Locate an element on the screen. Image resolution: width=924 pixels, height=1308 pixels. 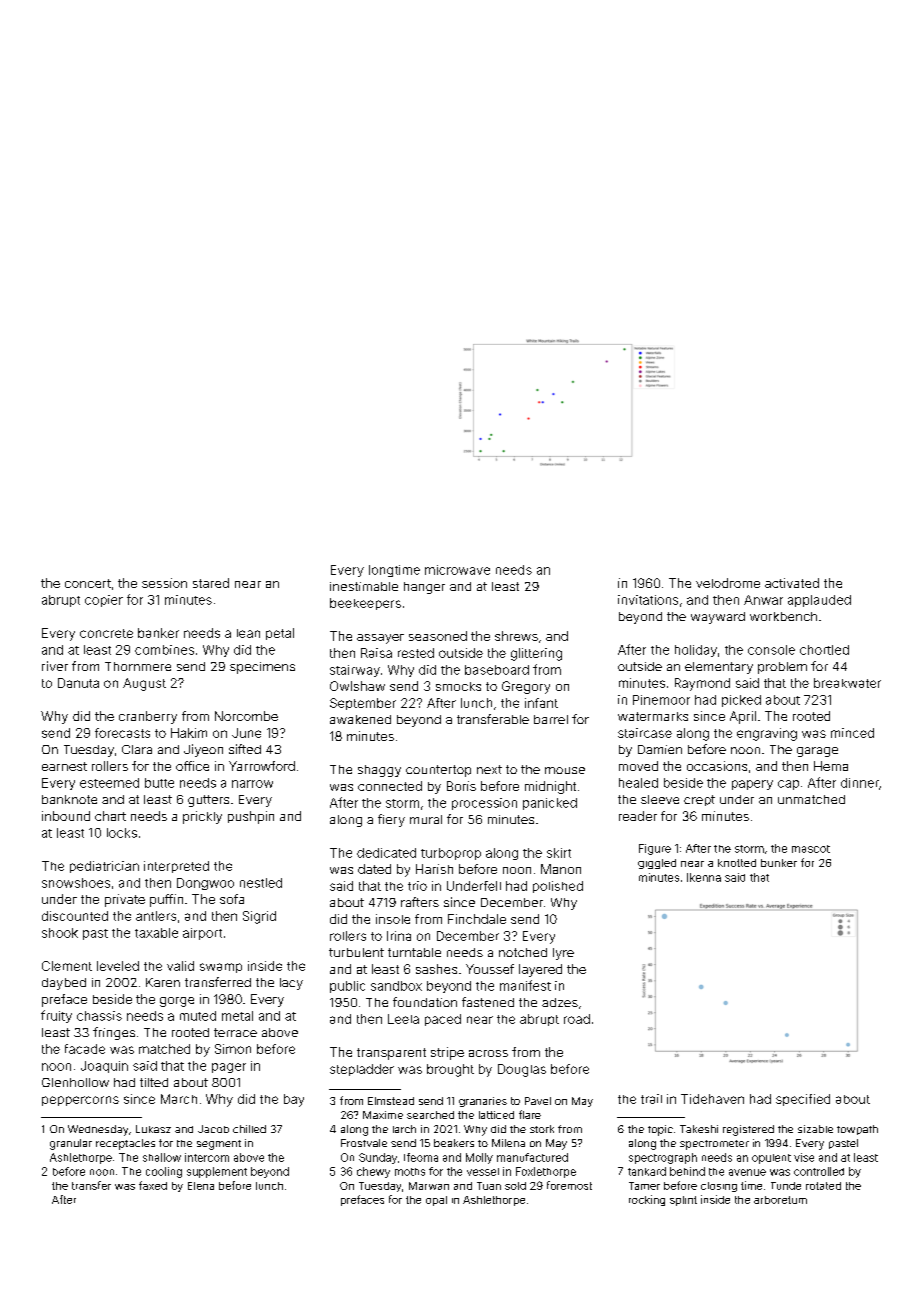
activated is located at coordinates (792, 583).
